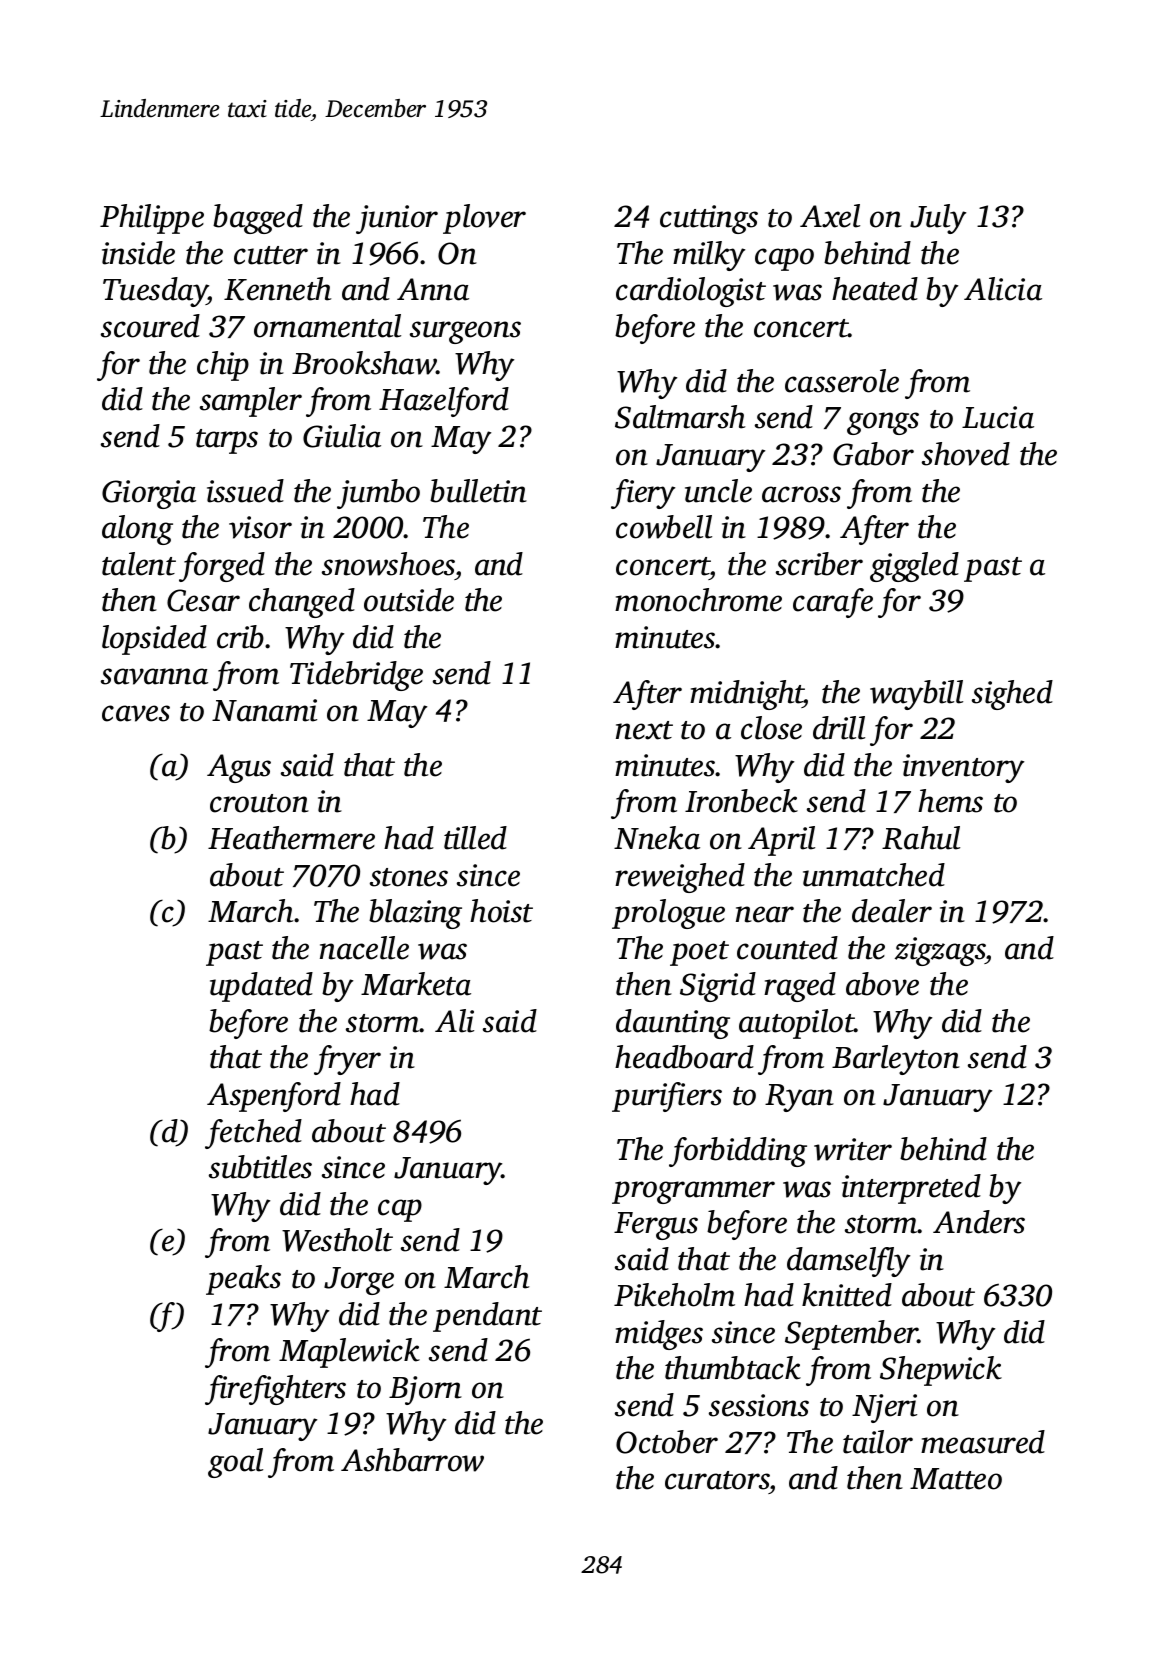  I want to click on Axel, so click(830, 216).
